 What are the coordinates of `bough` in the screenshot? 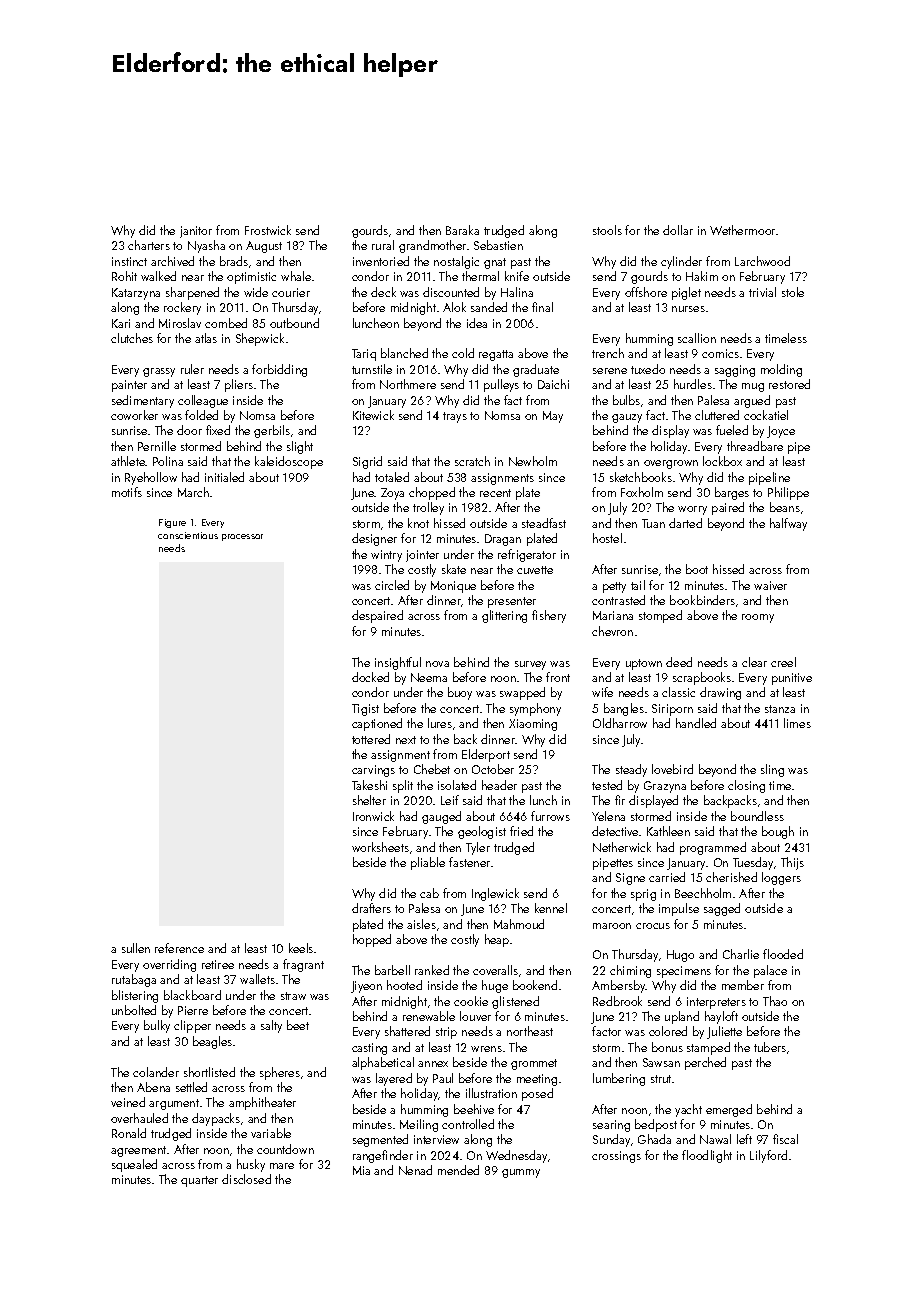 It's located at (778, 832).
